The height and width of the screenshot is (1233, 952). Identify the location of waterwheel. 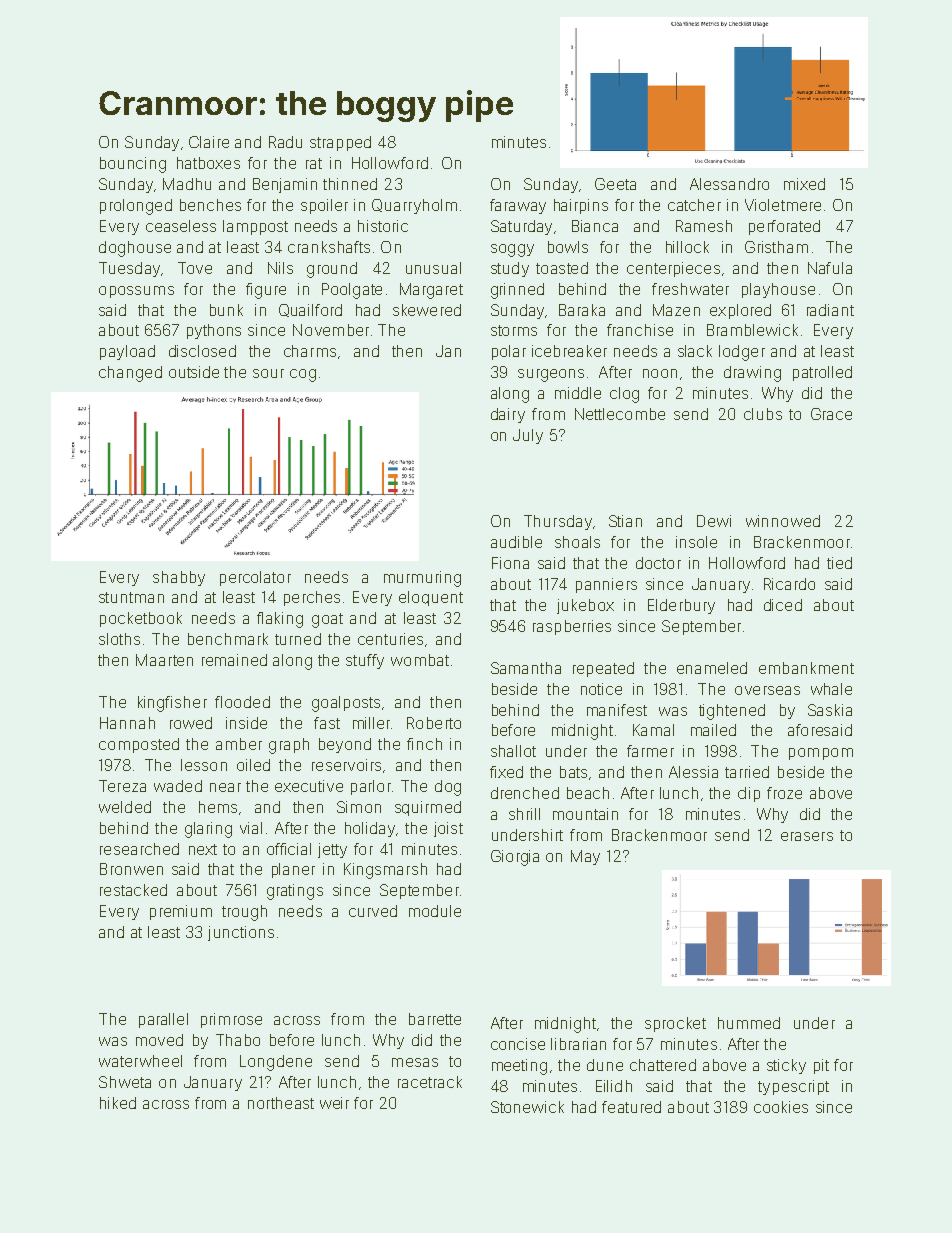
(140, 1061).
